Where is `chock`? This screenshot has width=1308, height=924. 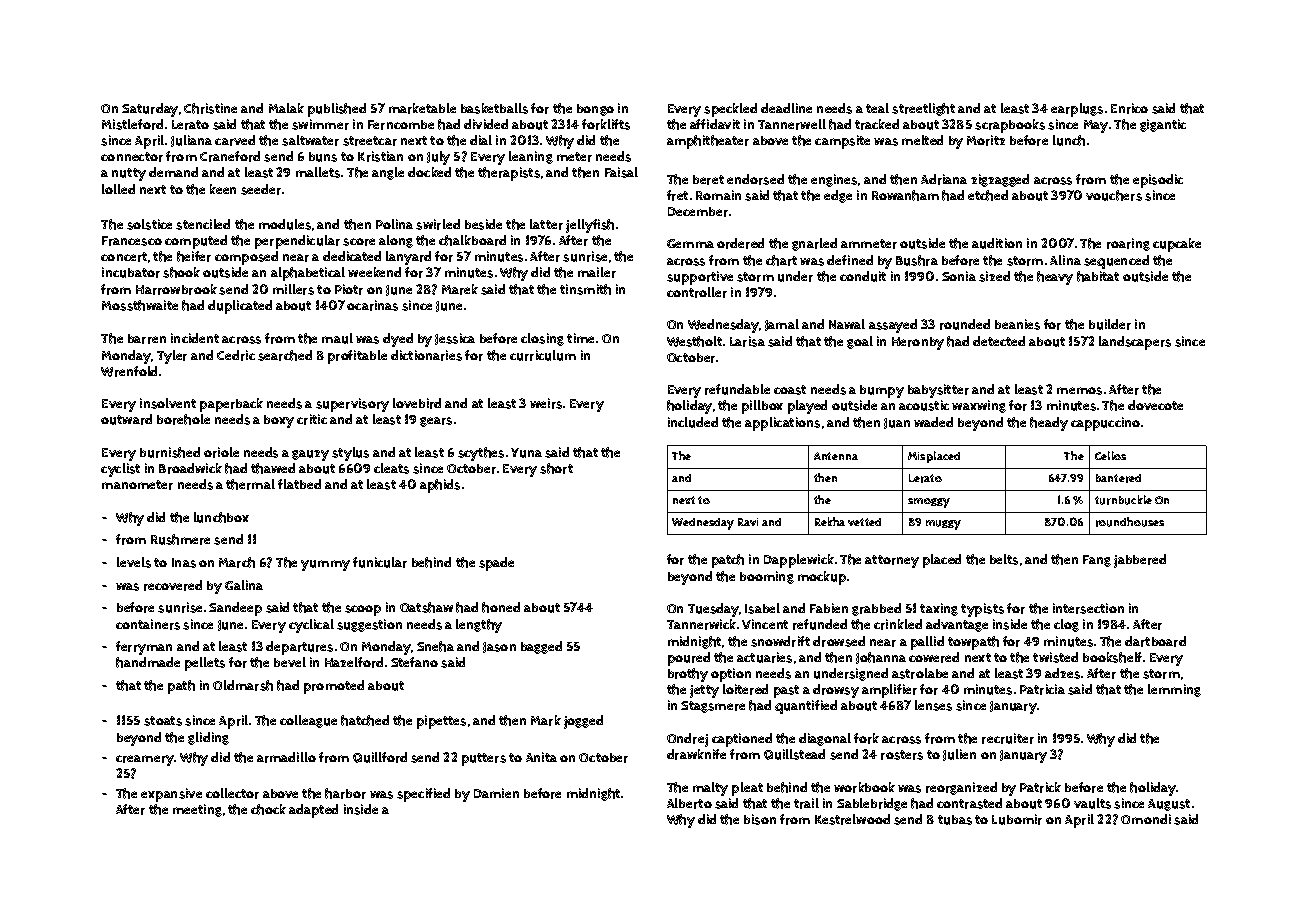 chock is located at coordinates (268, 809).
